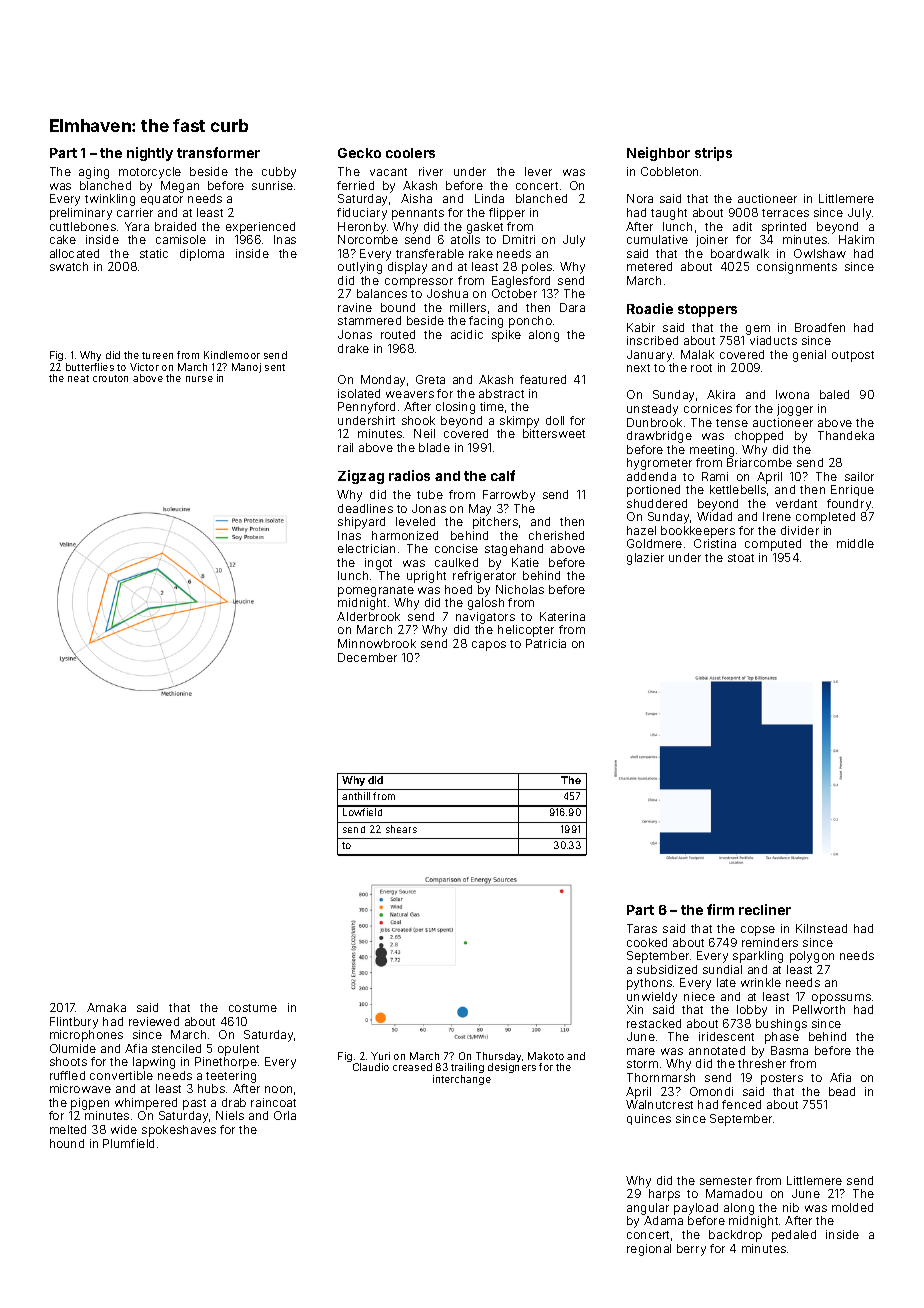  I want to click on strips, so click(713, 154).
